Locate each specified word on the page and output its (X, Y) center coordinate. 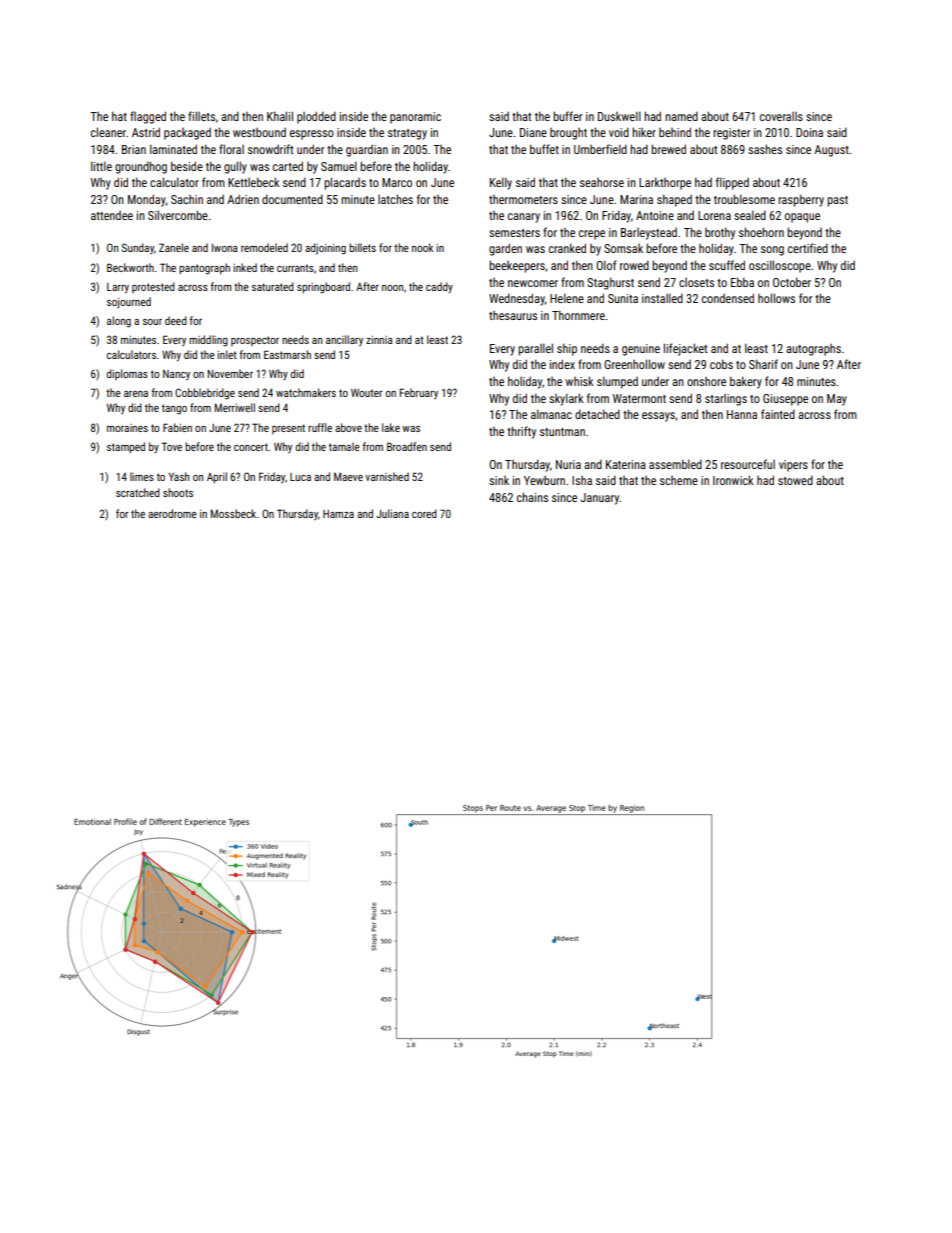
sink (499, 480)
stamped (126, 447)
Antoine (655, 215)
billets (362, 247)
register (731, 134)
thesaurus (513, 315)
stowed (795, 480)
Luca (300, 477)
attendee (112, 215)
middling (208, 341)
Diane (533, 132)
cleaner (108, 132)
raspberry (801, 200)
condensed (728, 298)
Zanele (174, 247)
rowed (634, 265)
